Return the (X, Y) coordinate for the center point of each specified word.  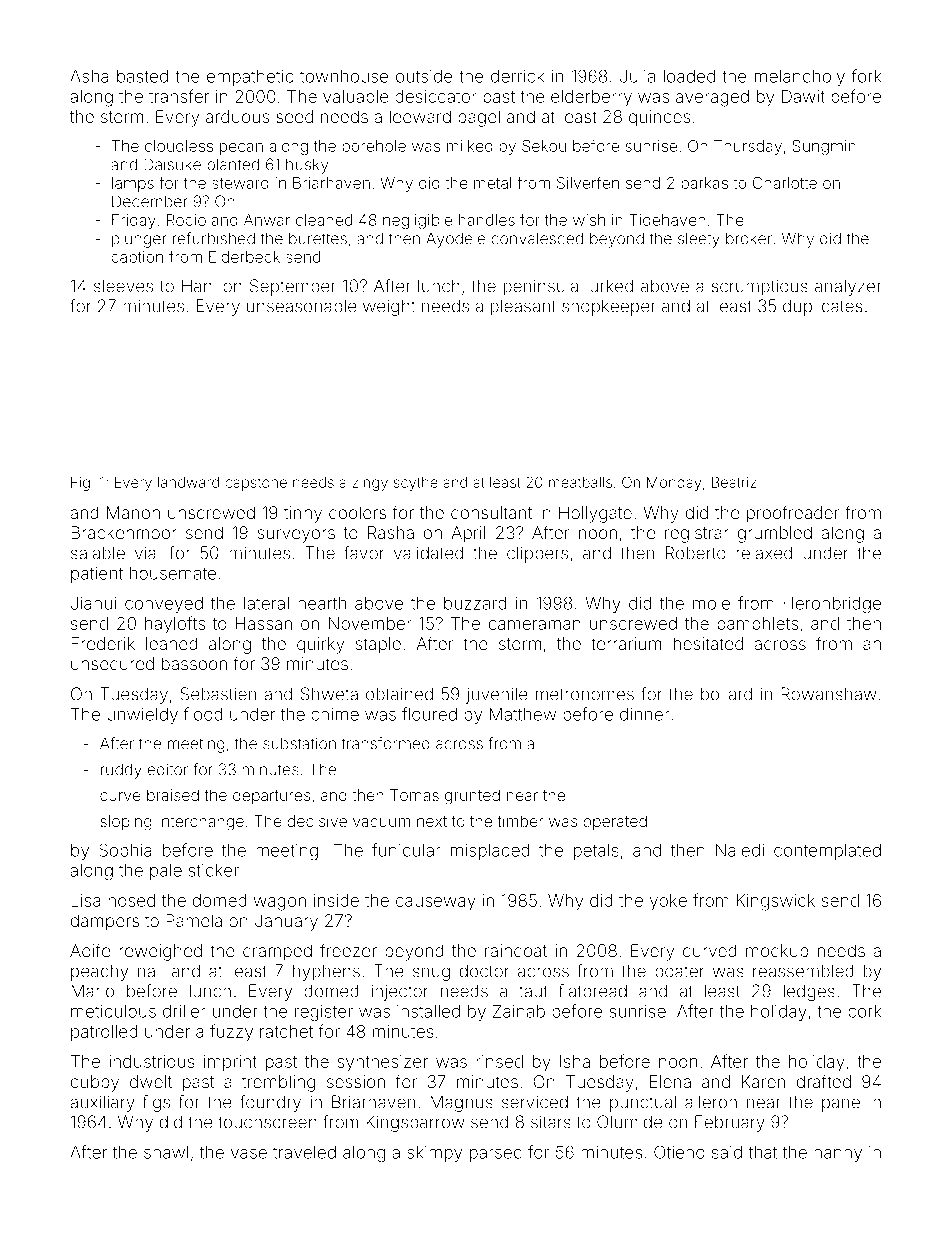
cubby (95, 1083)
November (370, 623)
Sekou (544, 146)
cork (864, 1011)
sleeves (123, 286)
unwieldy (142, 716)
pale (166, 872)
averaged (712, 98)
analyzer (848, 287)
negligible (417, 221)
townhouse (344, 76)
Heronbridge (832, 605)
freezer (348, 950)
